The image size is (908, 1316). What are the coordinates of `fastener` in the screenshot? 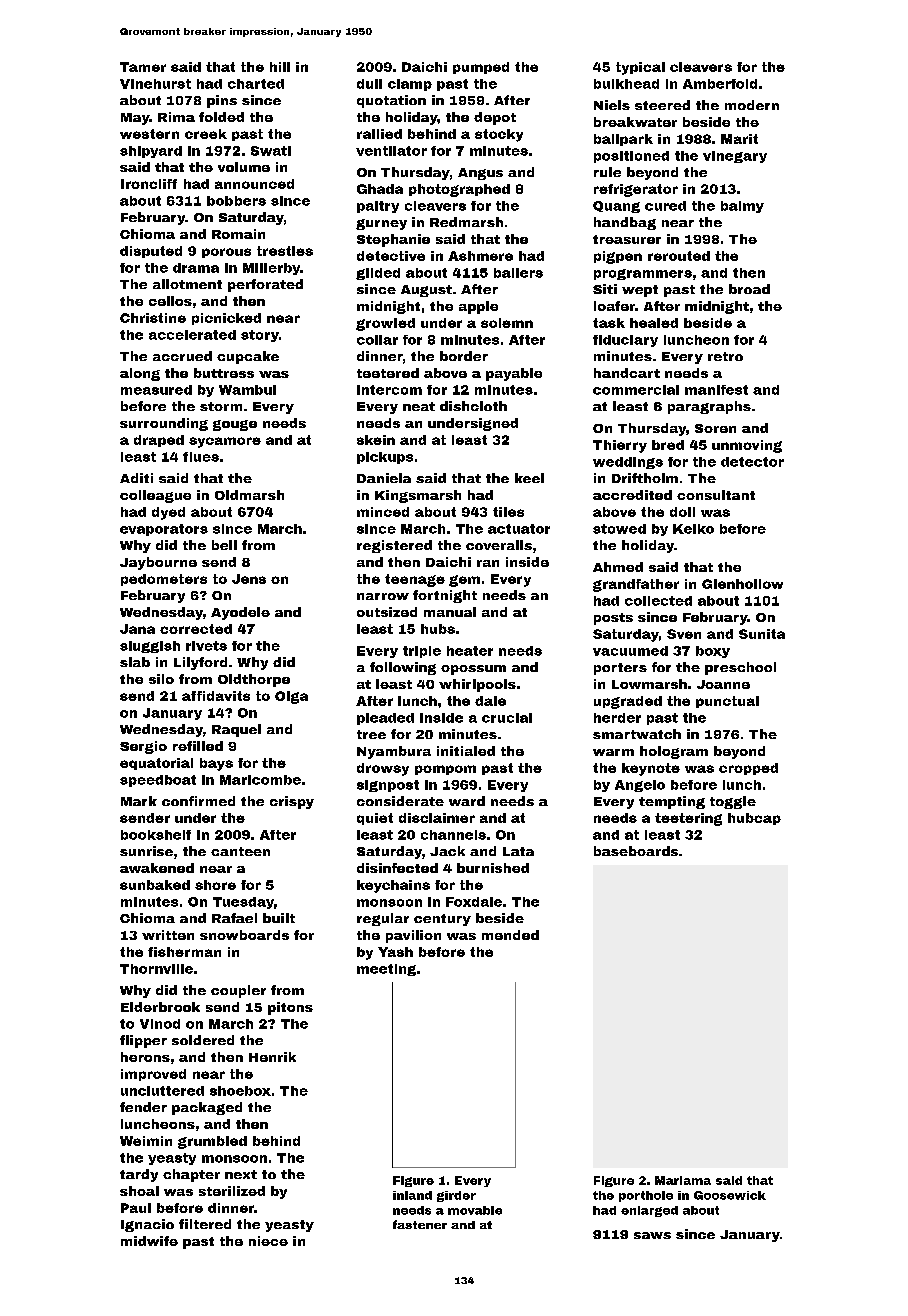 It's located at (420, 1224).
